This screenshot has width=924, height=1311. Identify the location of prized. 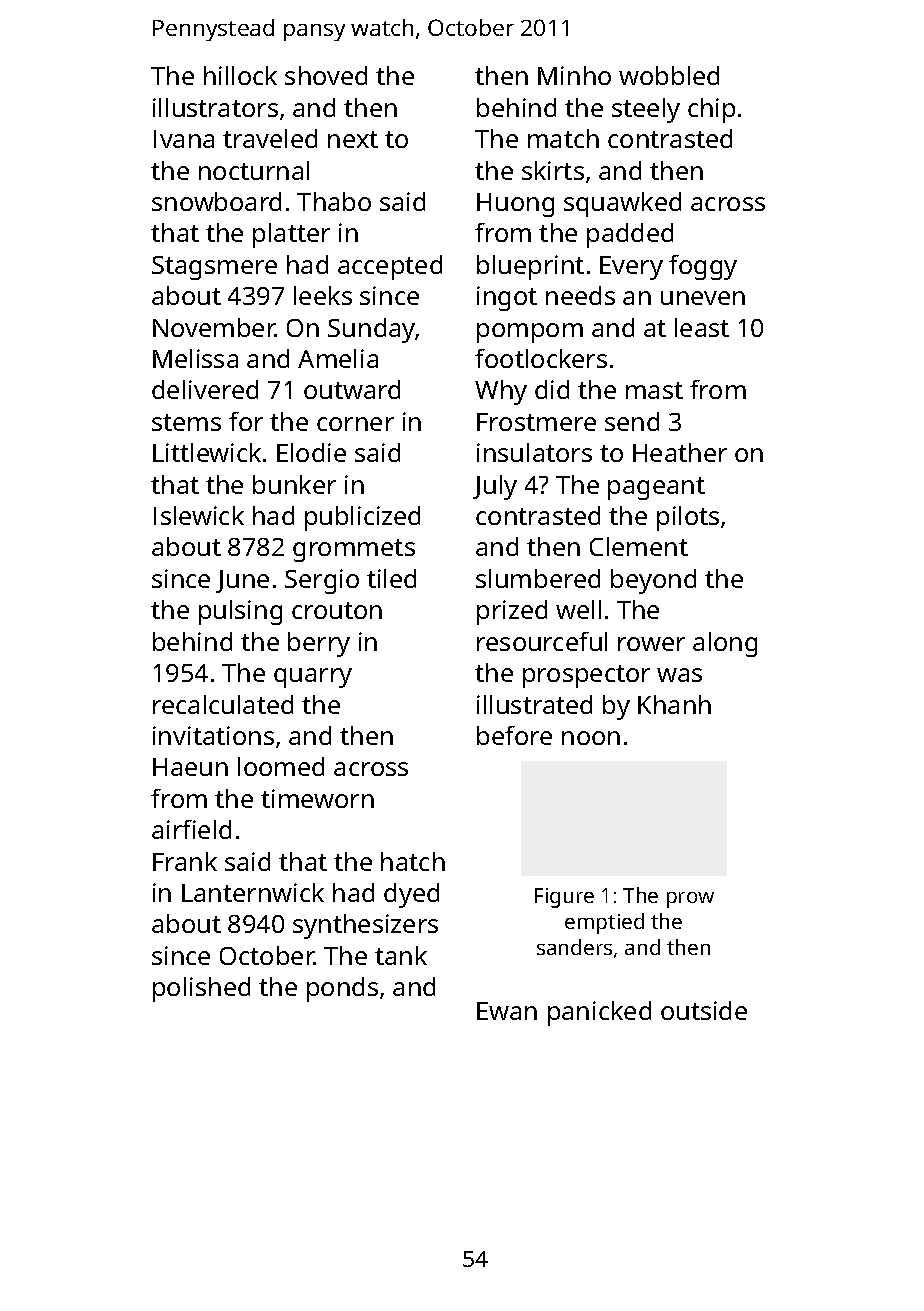
(512, 612).
